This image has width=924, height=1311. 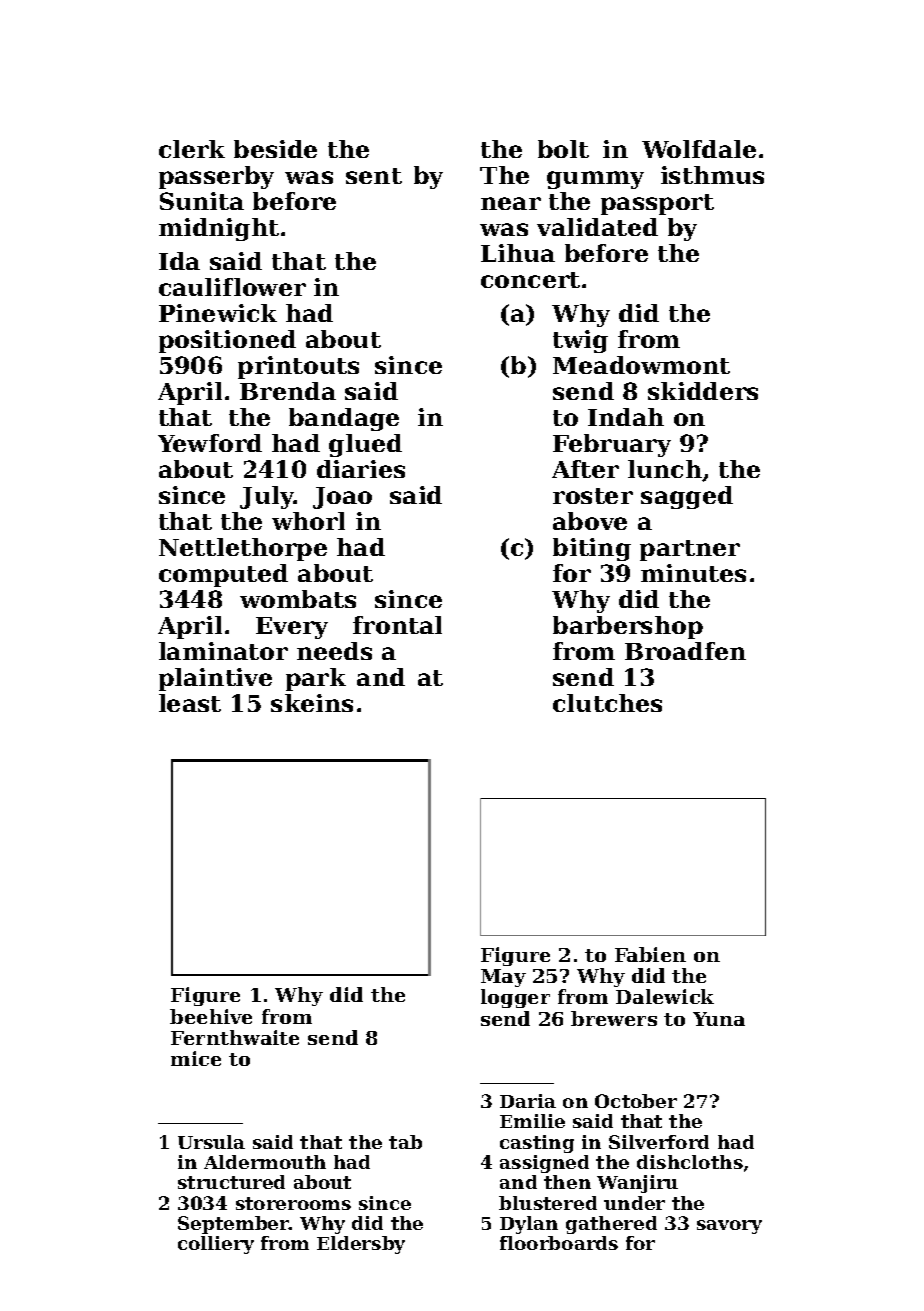 I want to click on biting, so click(x=592, y=549).
